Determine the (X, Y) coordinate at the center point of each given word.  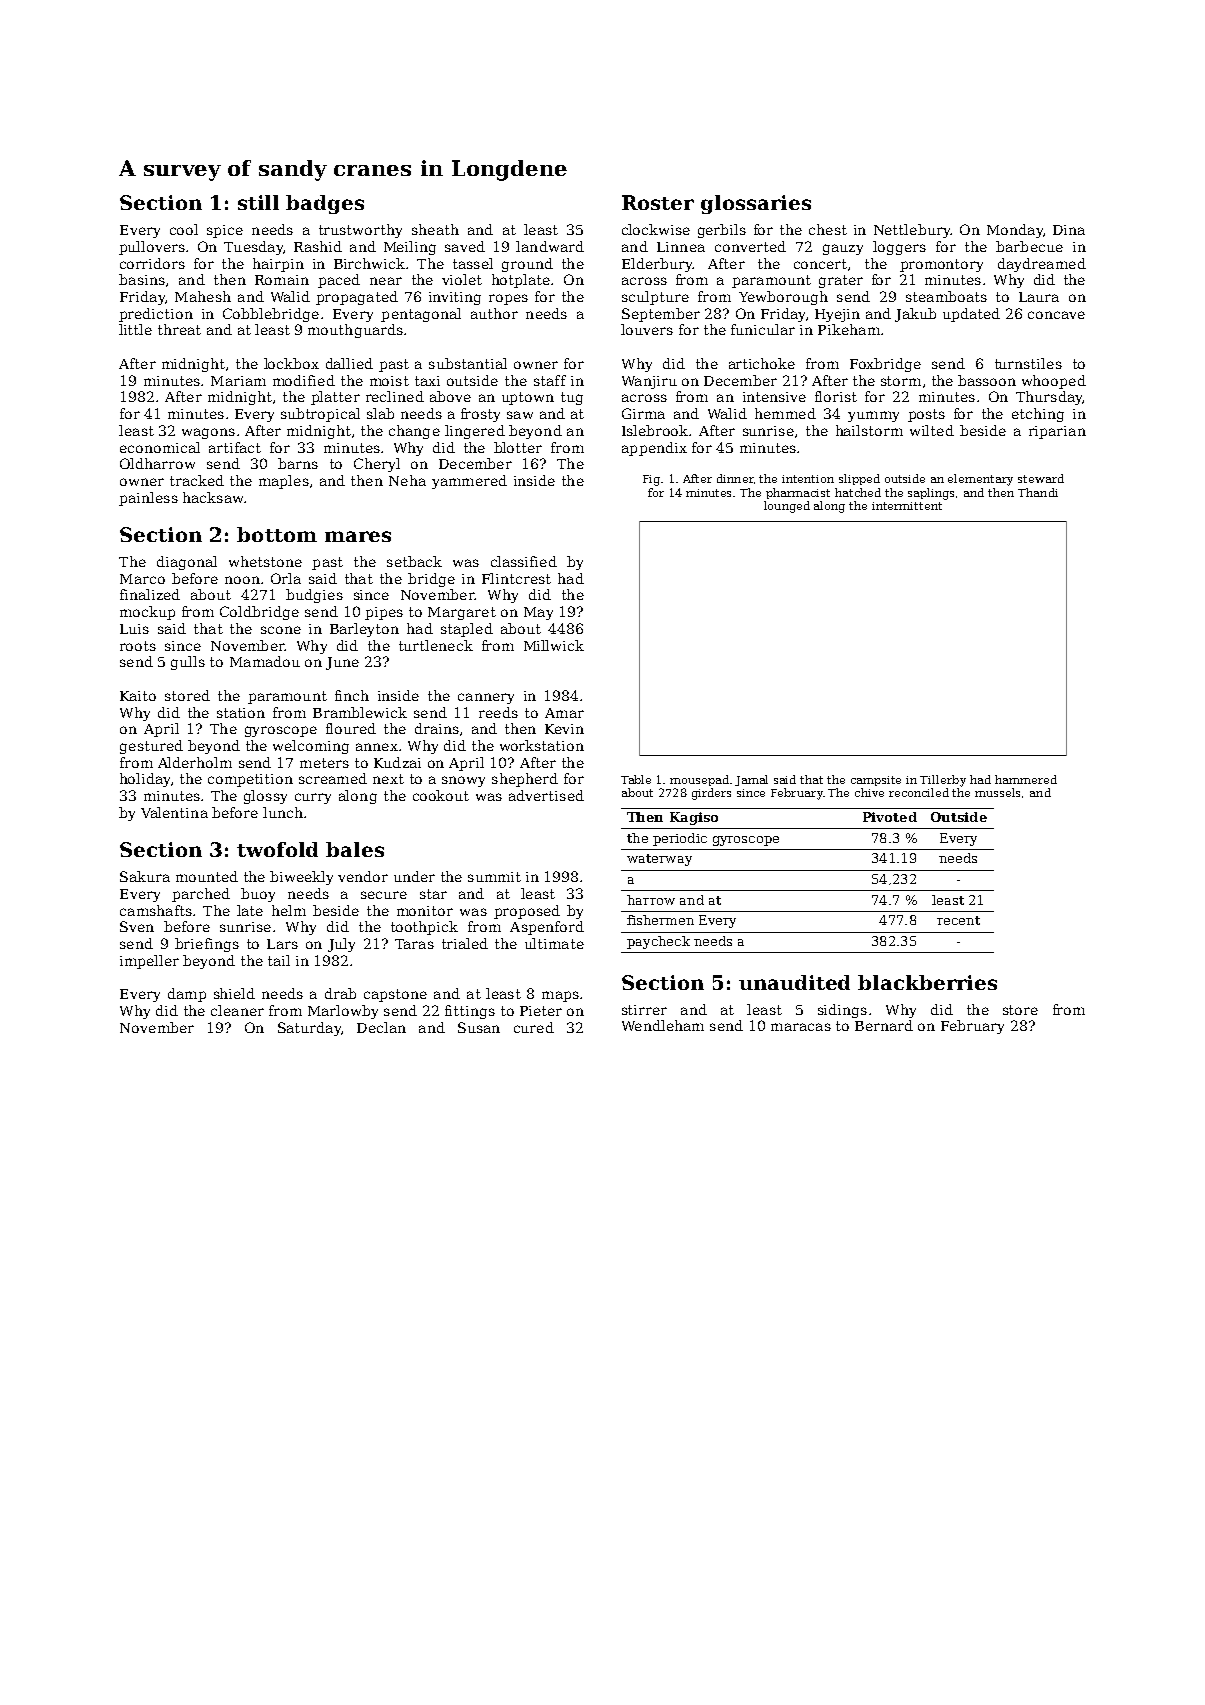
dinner (735, 478)
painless (148, 499)
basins (142, 279)
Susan (479, 1027)
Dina (1069, 230)
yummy (873, 416)
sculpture (655, 298)
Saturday (309, 1029)
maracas (801, 1027)
